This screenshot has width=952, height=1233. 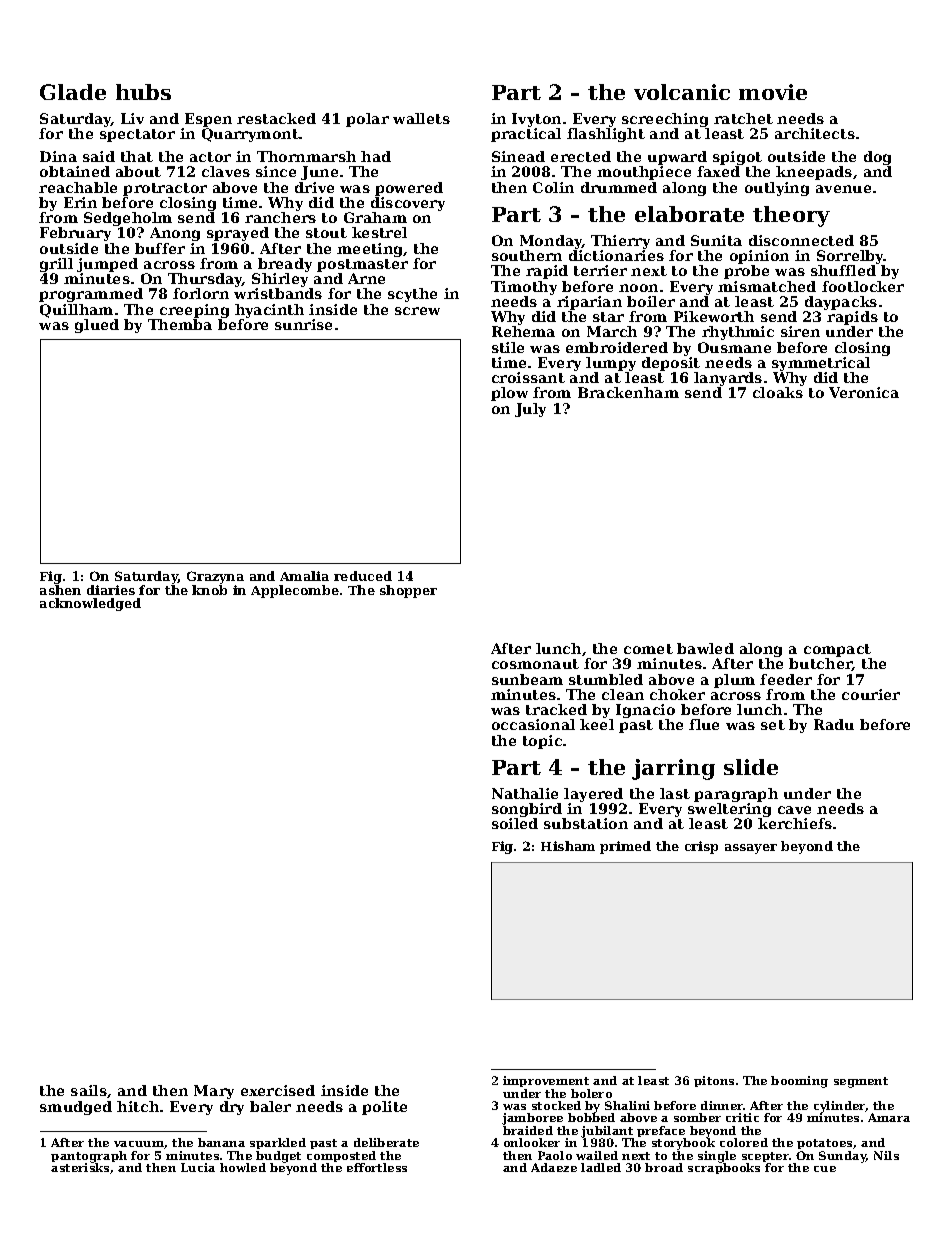 What do you see at coordinates (73, 92) in the screenshot?
I see `Glade` at bounding box center [73, 92].
